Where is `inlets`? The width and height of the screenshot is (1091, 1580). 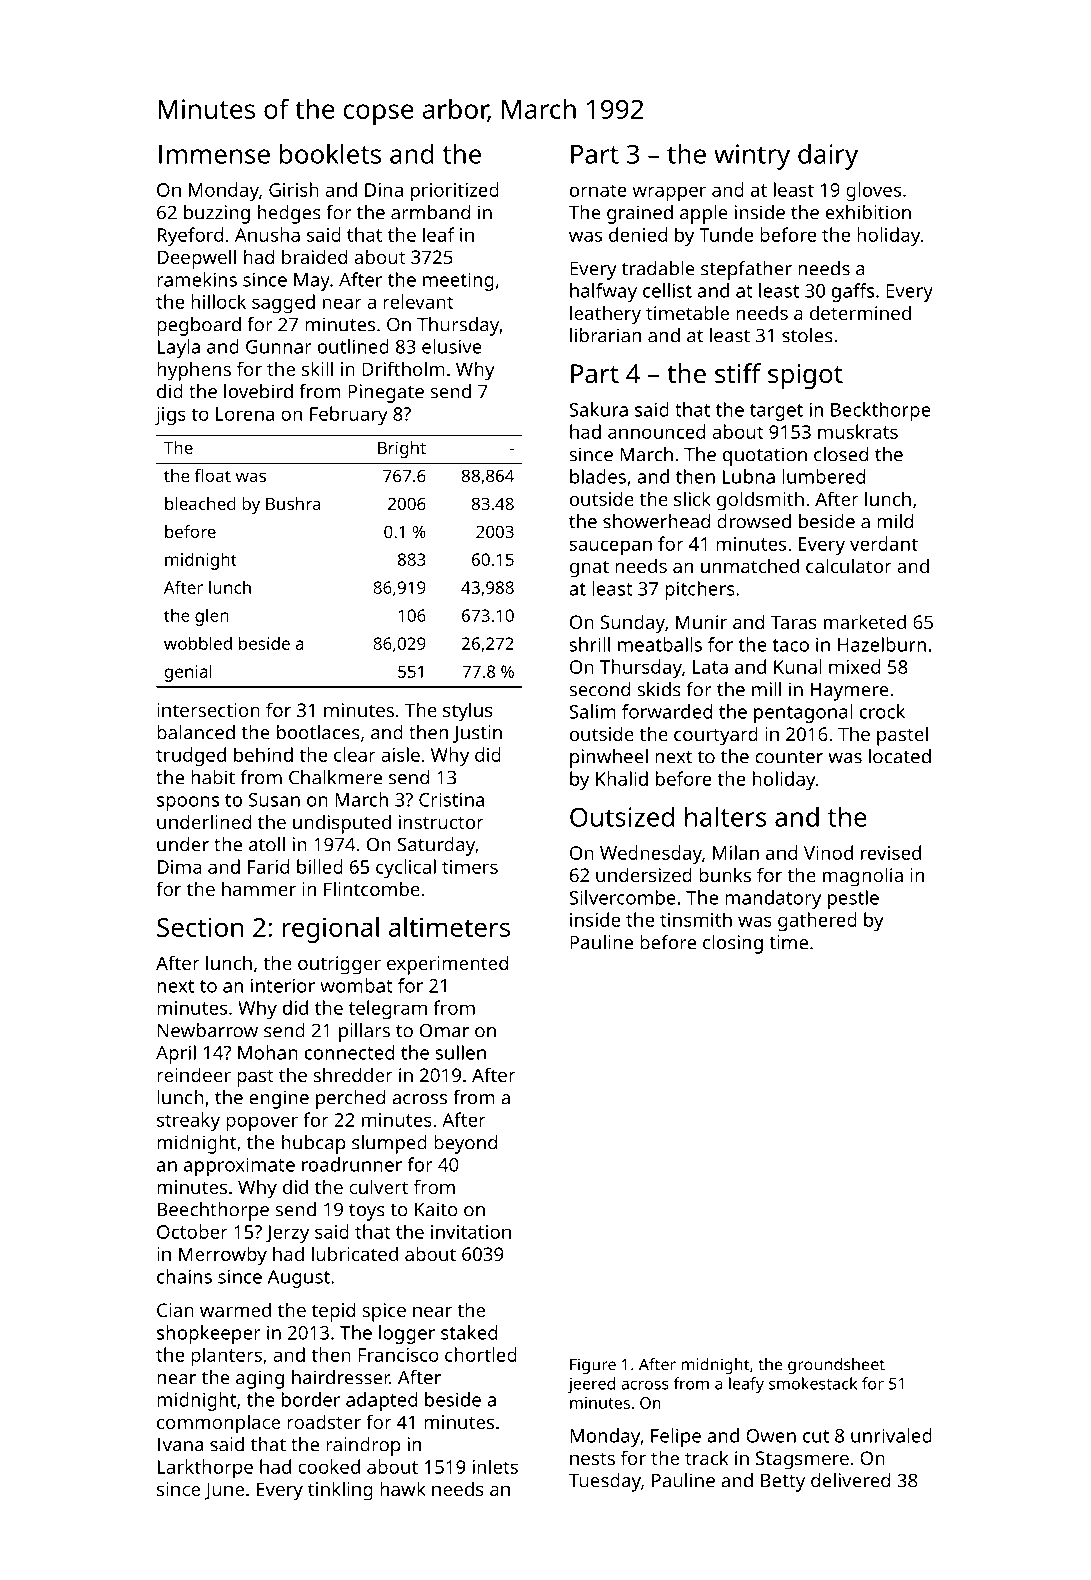 inlets is located at coordinates (495, 1466).
